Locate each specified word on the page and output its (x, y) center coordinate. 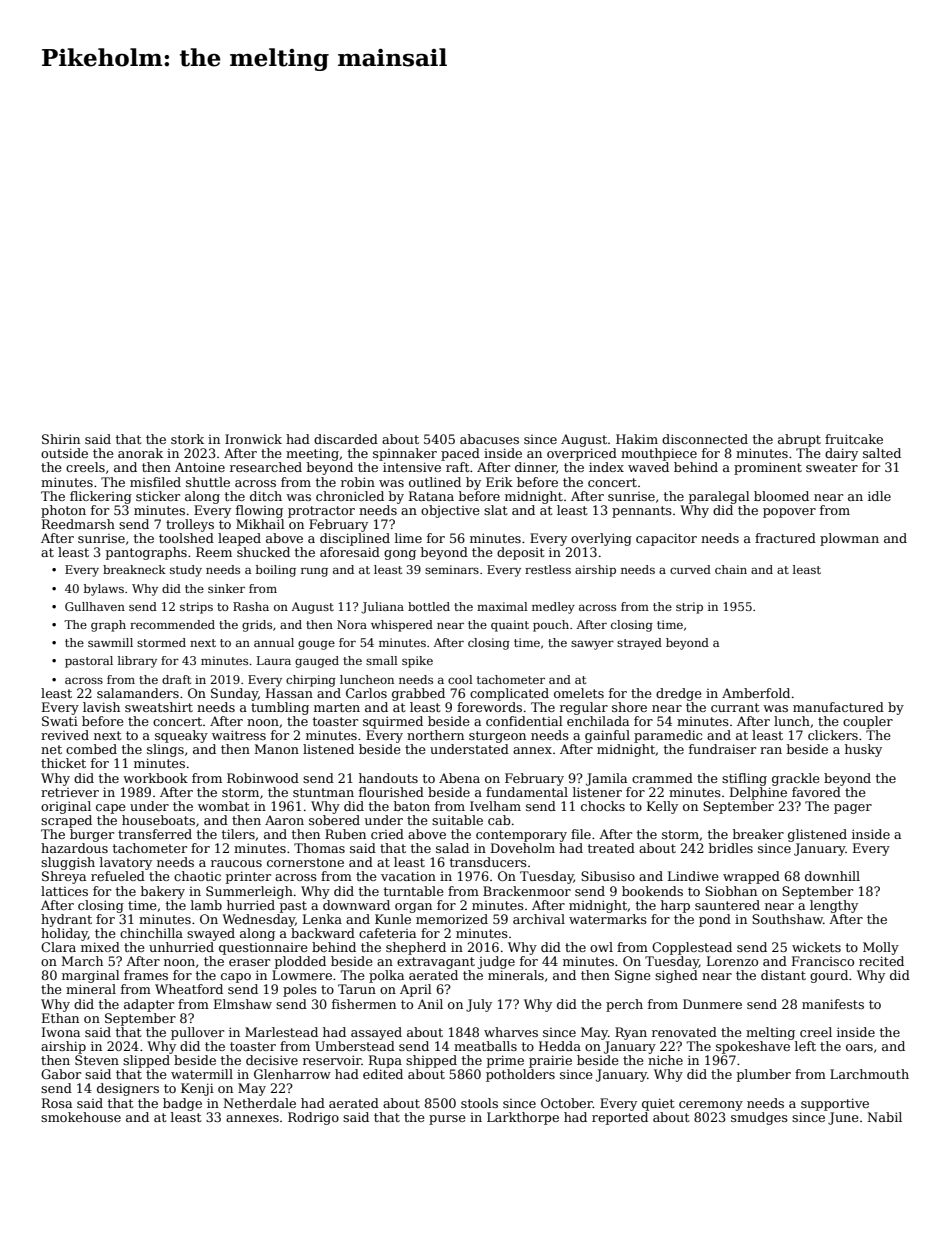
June (843, 1118)
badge (182, 1104)
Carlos (366, 693)
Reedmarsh (78, 524)
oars (859, 1047)
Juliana (382, 608)
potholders (520, 1075)
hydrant (66, 920)
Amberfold (756, 693)
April (416, 990)
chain (731, 569)
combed (91, 749)
